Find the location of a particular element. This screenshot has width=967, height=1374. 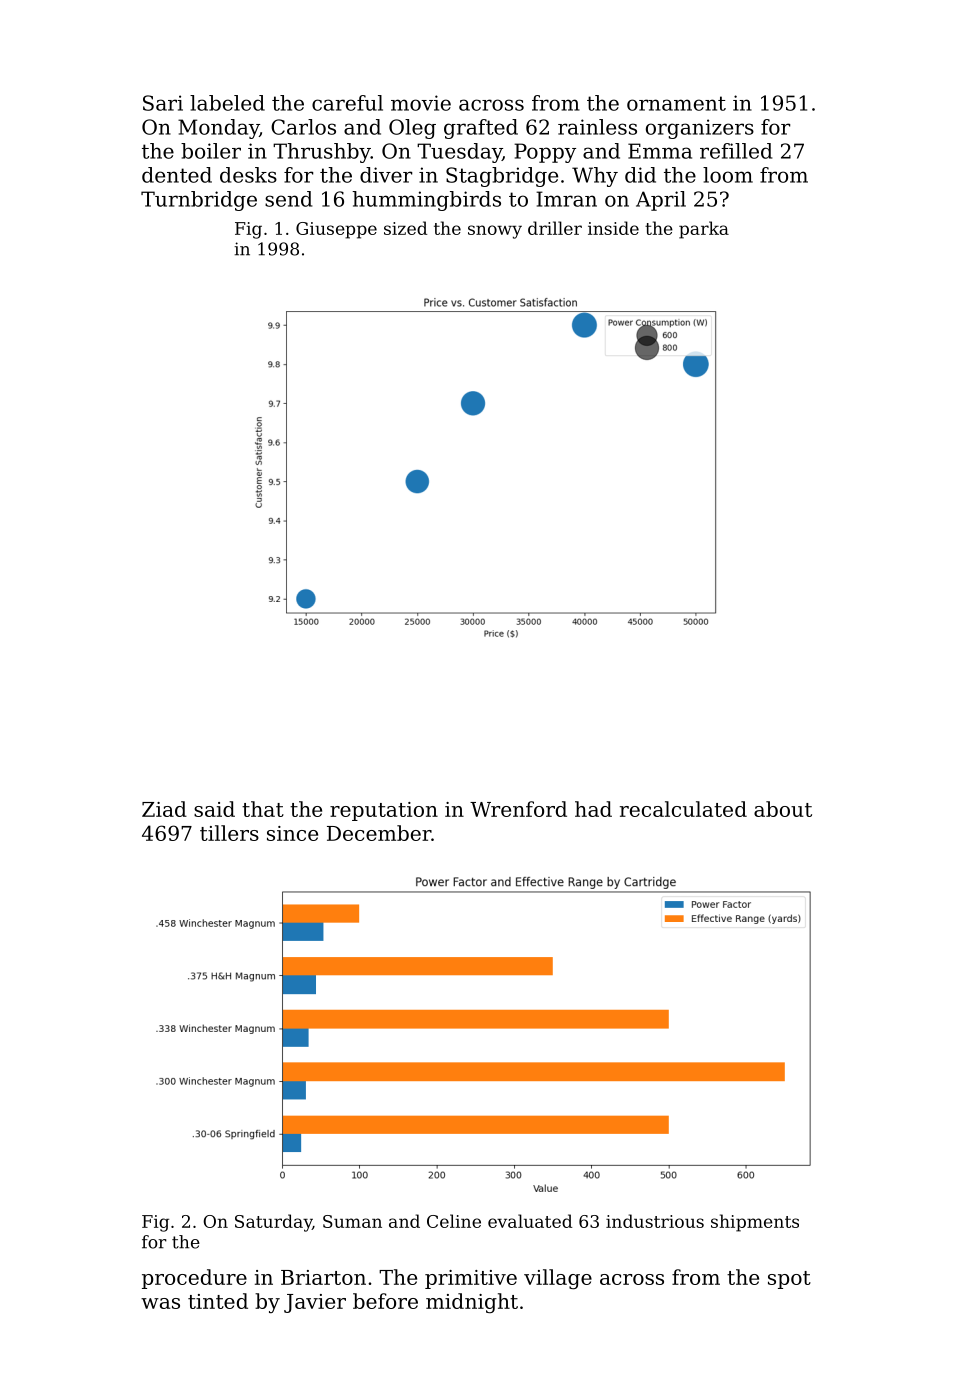

village is located at coordinates (558, 1279).
